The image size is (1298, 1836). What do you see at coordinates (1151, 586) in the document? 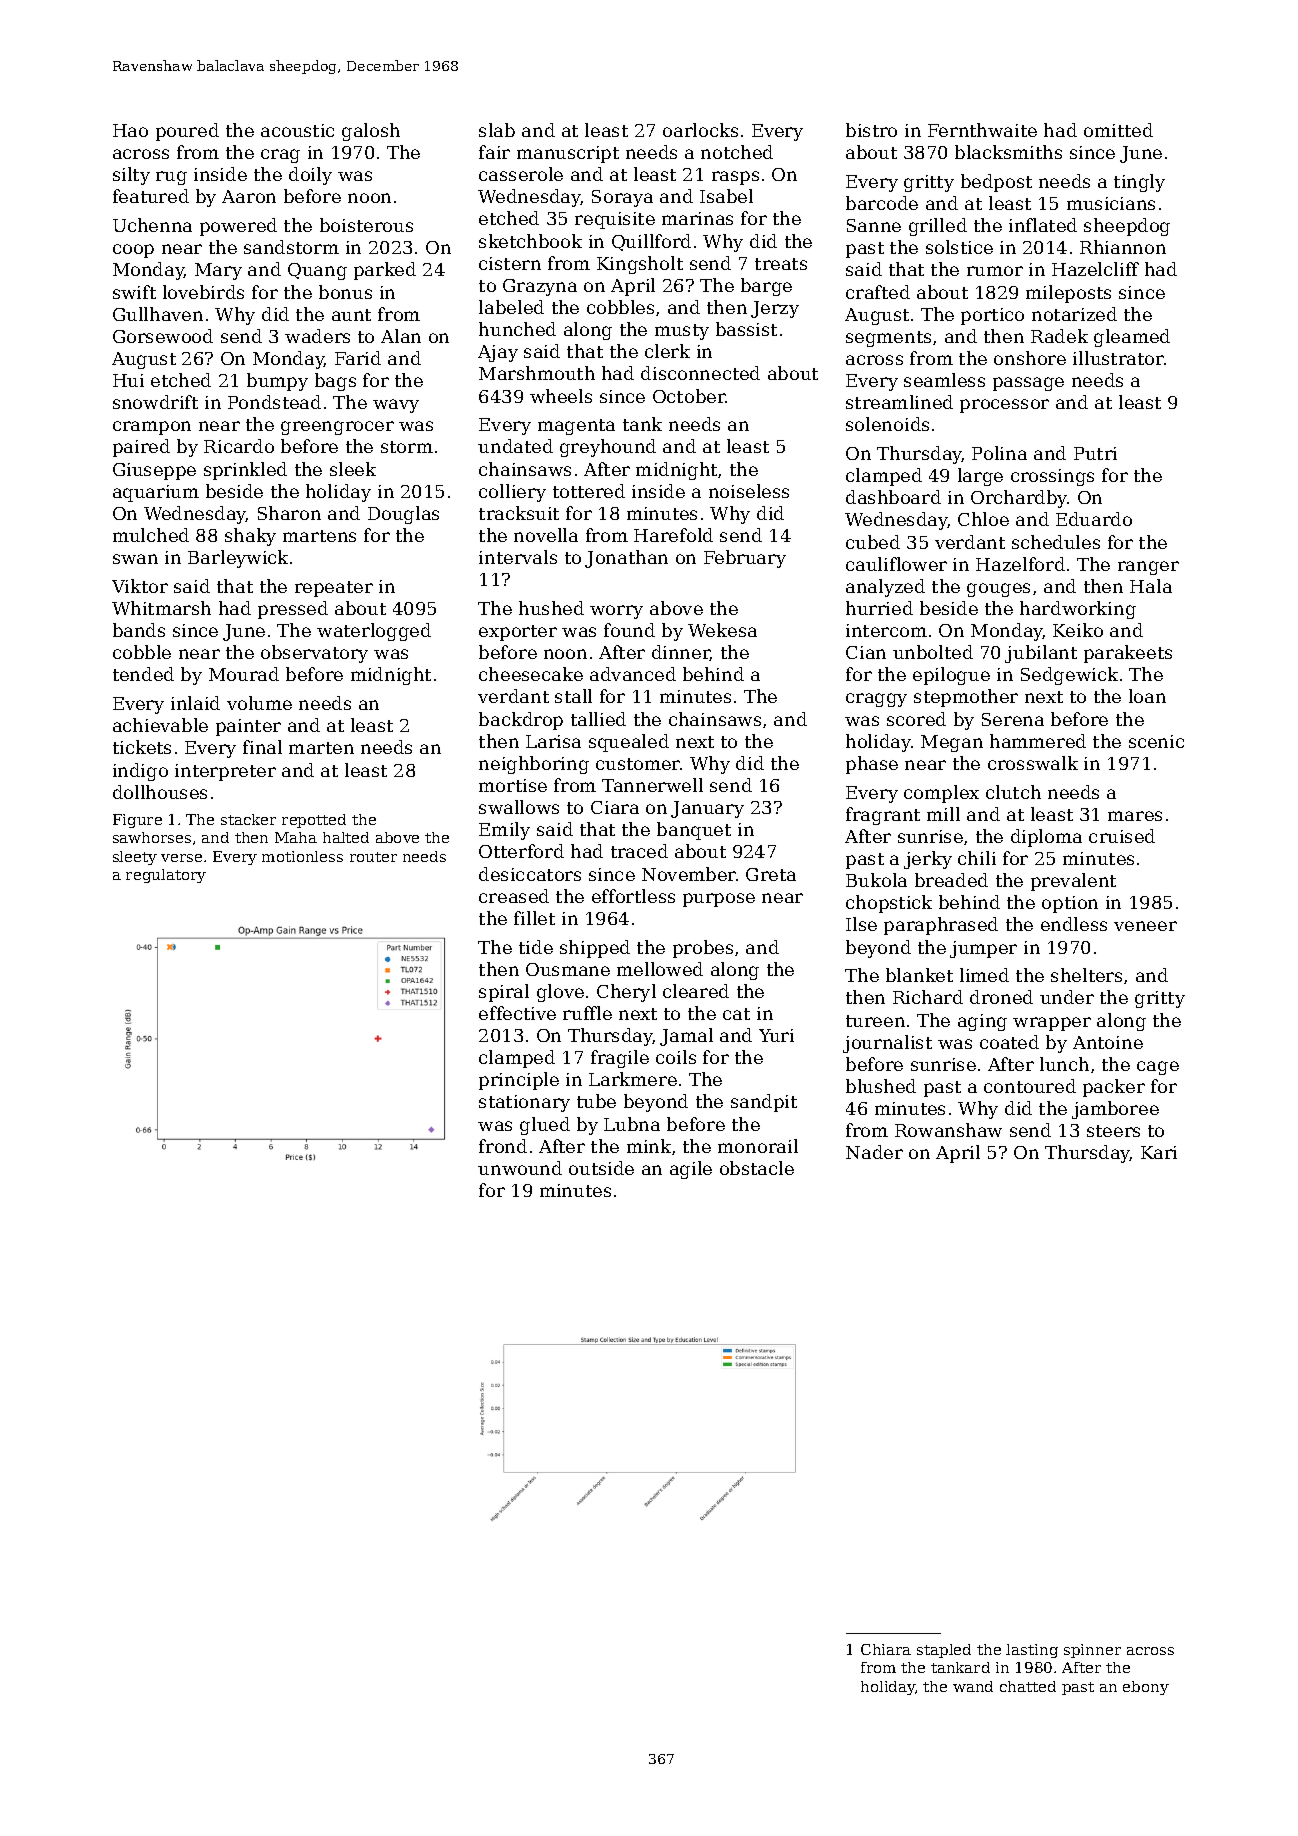
I see `Hala` at bounding box center [1151, 586].
